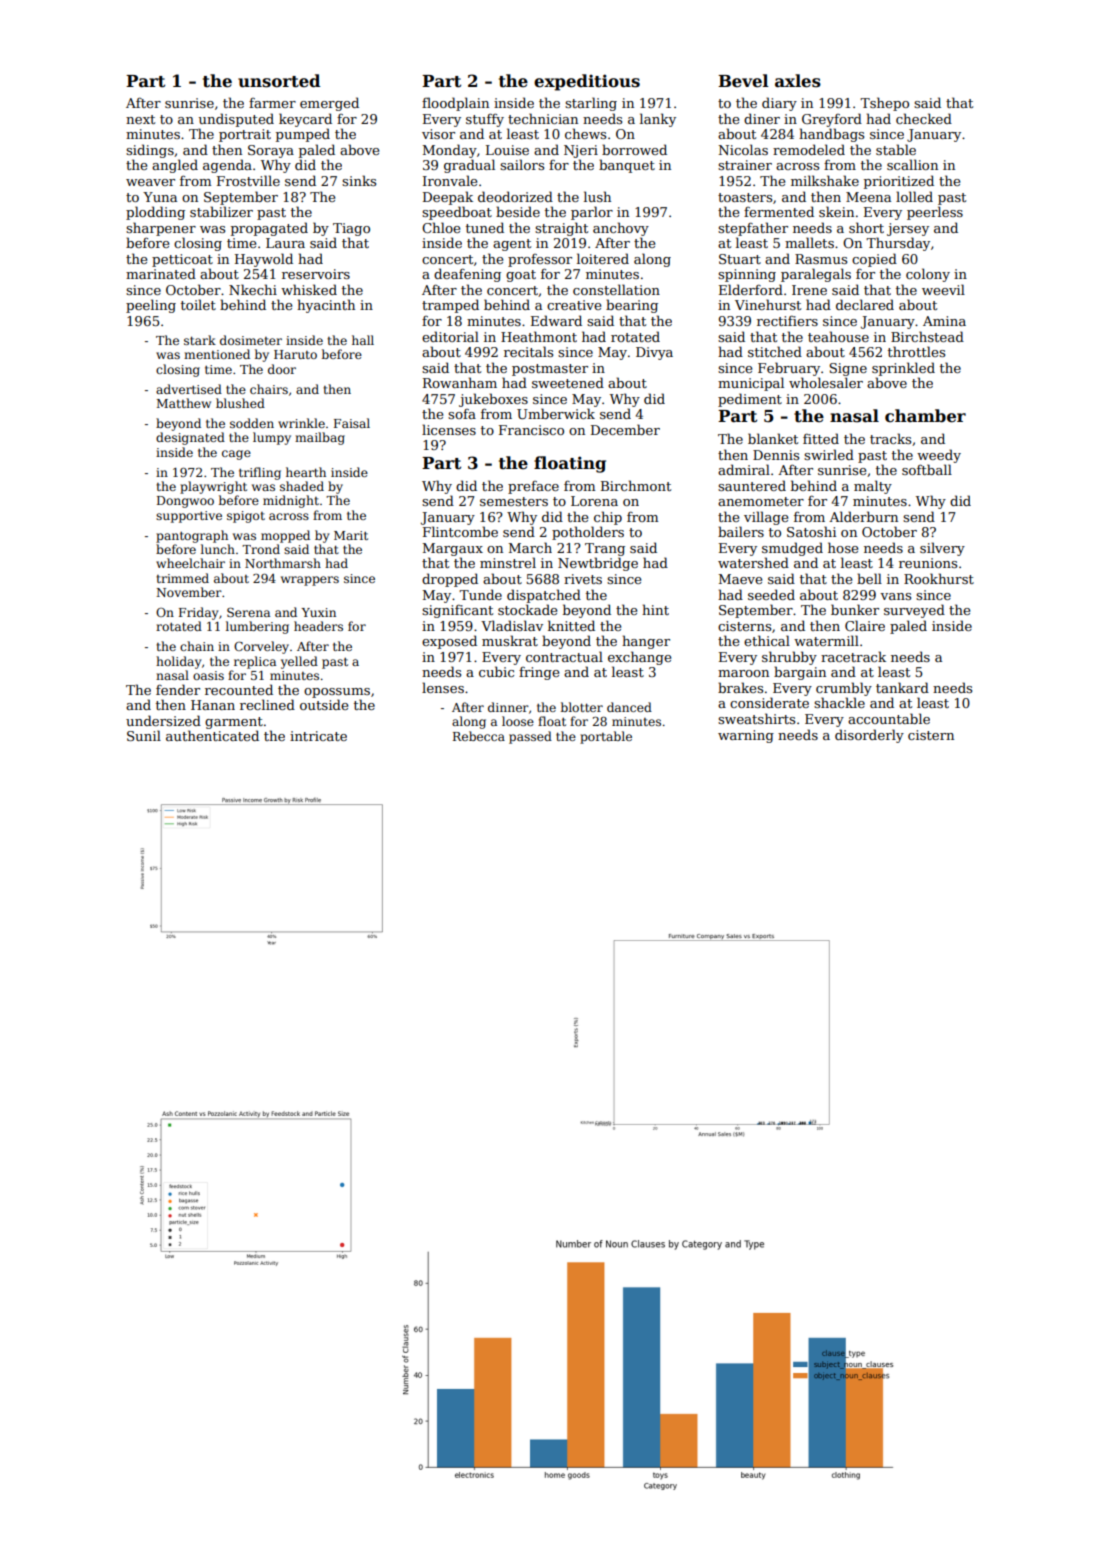 The image size is (1101, 1557). I want to click on tracks, so click(890, 438).
